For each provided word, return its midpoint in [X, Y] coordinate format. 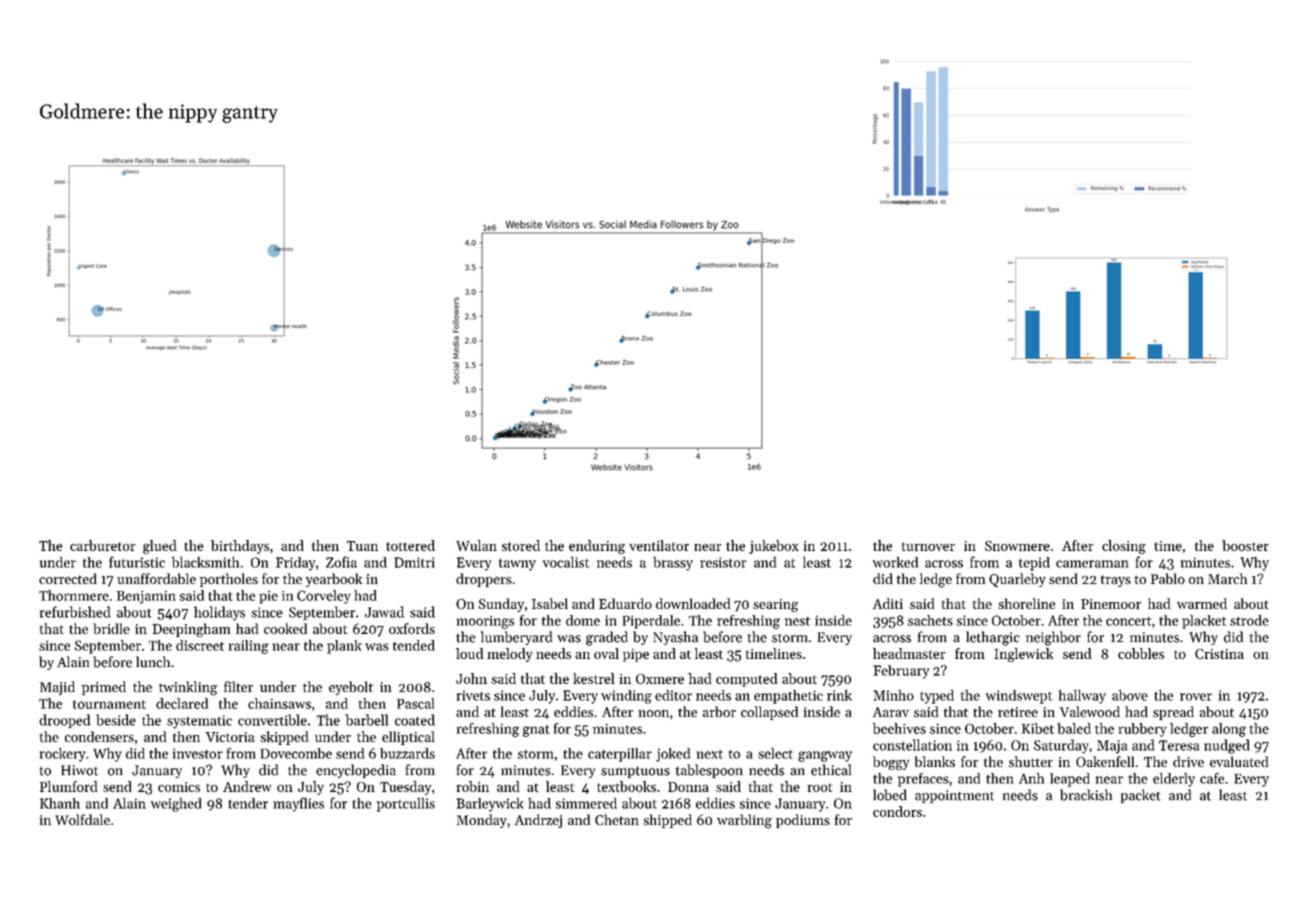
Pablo [1168, 578]
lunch [153, 662]
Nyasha [675, 638]
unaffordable [156, 578]
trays [1116, 581]
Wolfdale [82, 819]
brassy [673, 564]
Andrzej [538, 821]
